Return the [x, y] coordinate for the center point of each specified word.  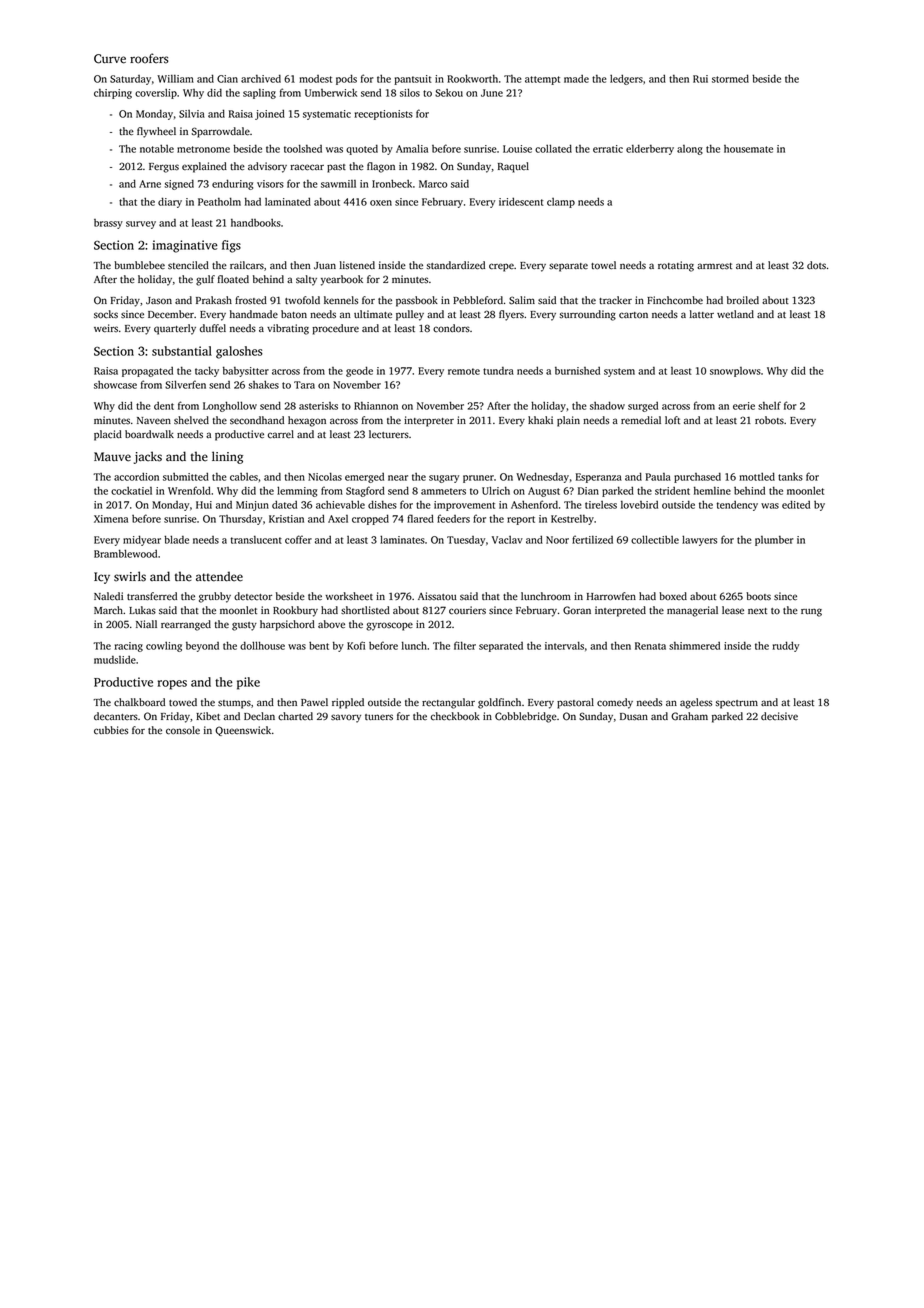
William [175, 79]
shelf [769, 405]
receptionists [384, 115]
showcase [115, 385]
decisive [779, 716]
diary [170, 202]
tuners [379, 717]
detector [253, 596]
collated [553, 148]
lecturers [389, 434]
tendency [737, 506]
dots [816, 265]
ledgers [626, 79]
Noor [557, 540]
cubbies [111, 730]
